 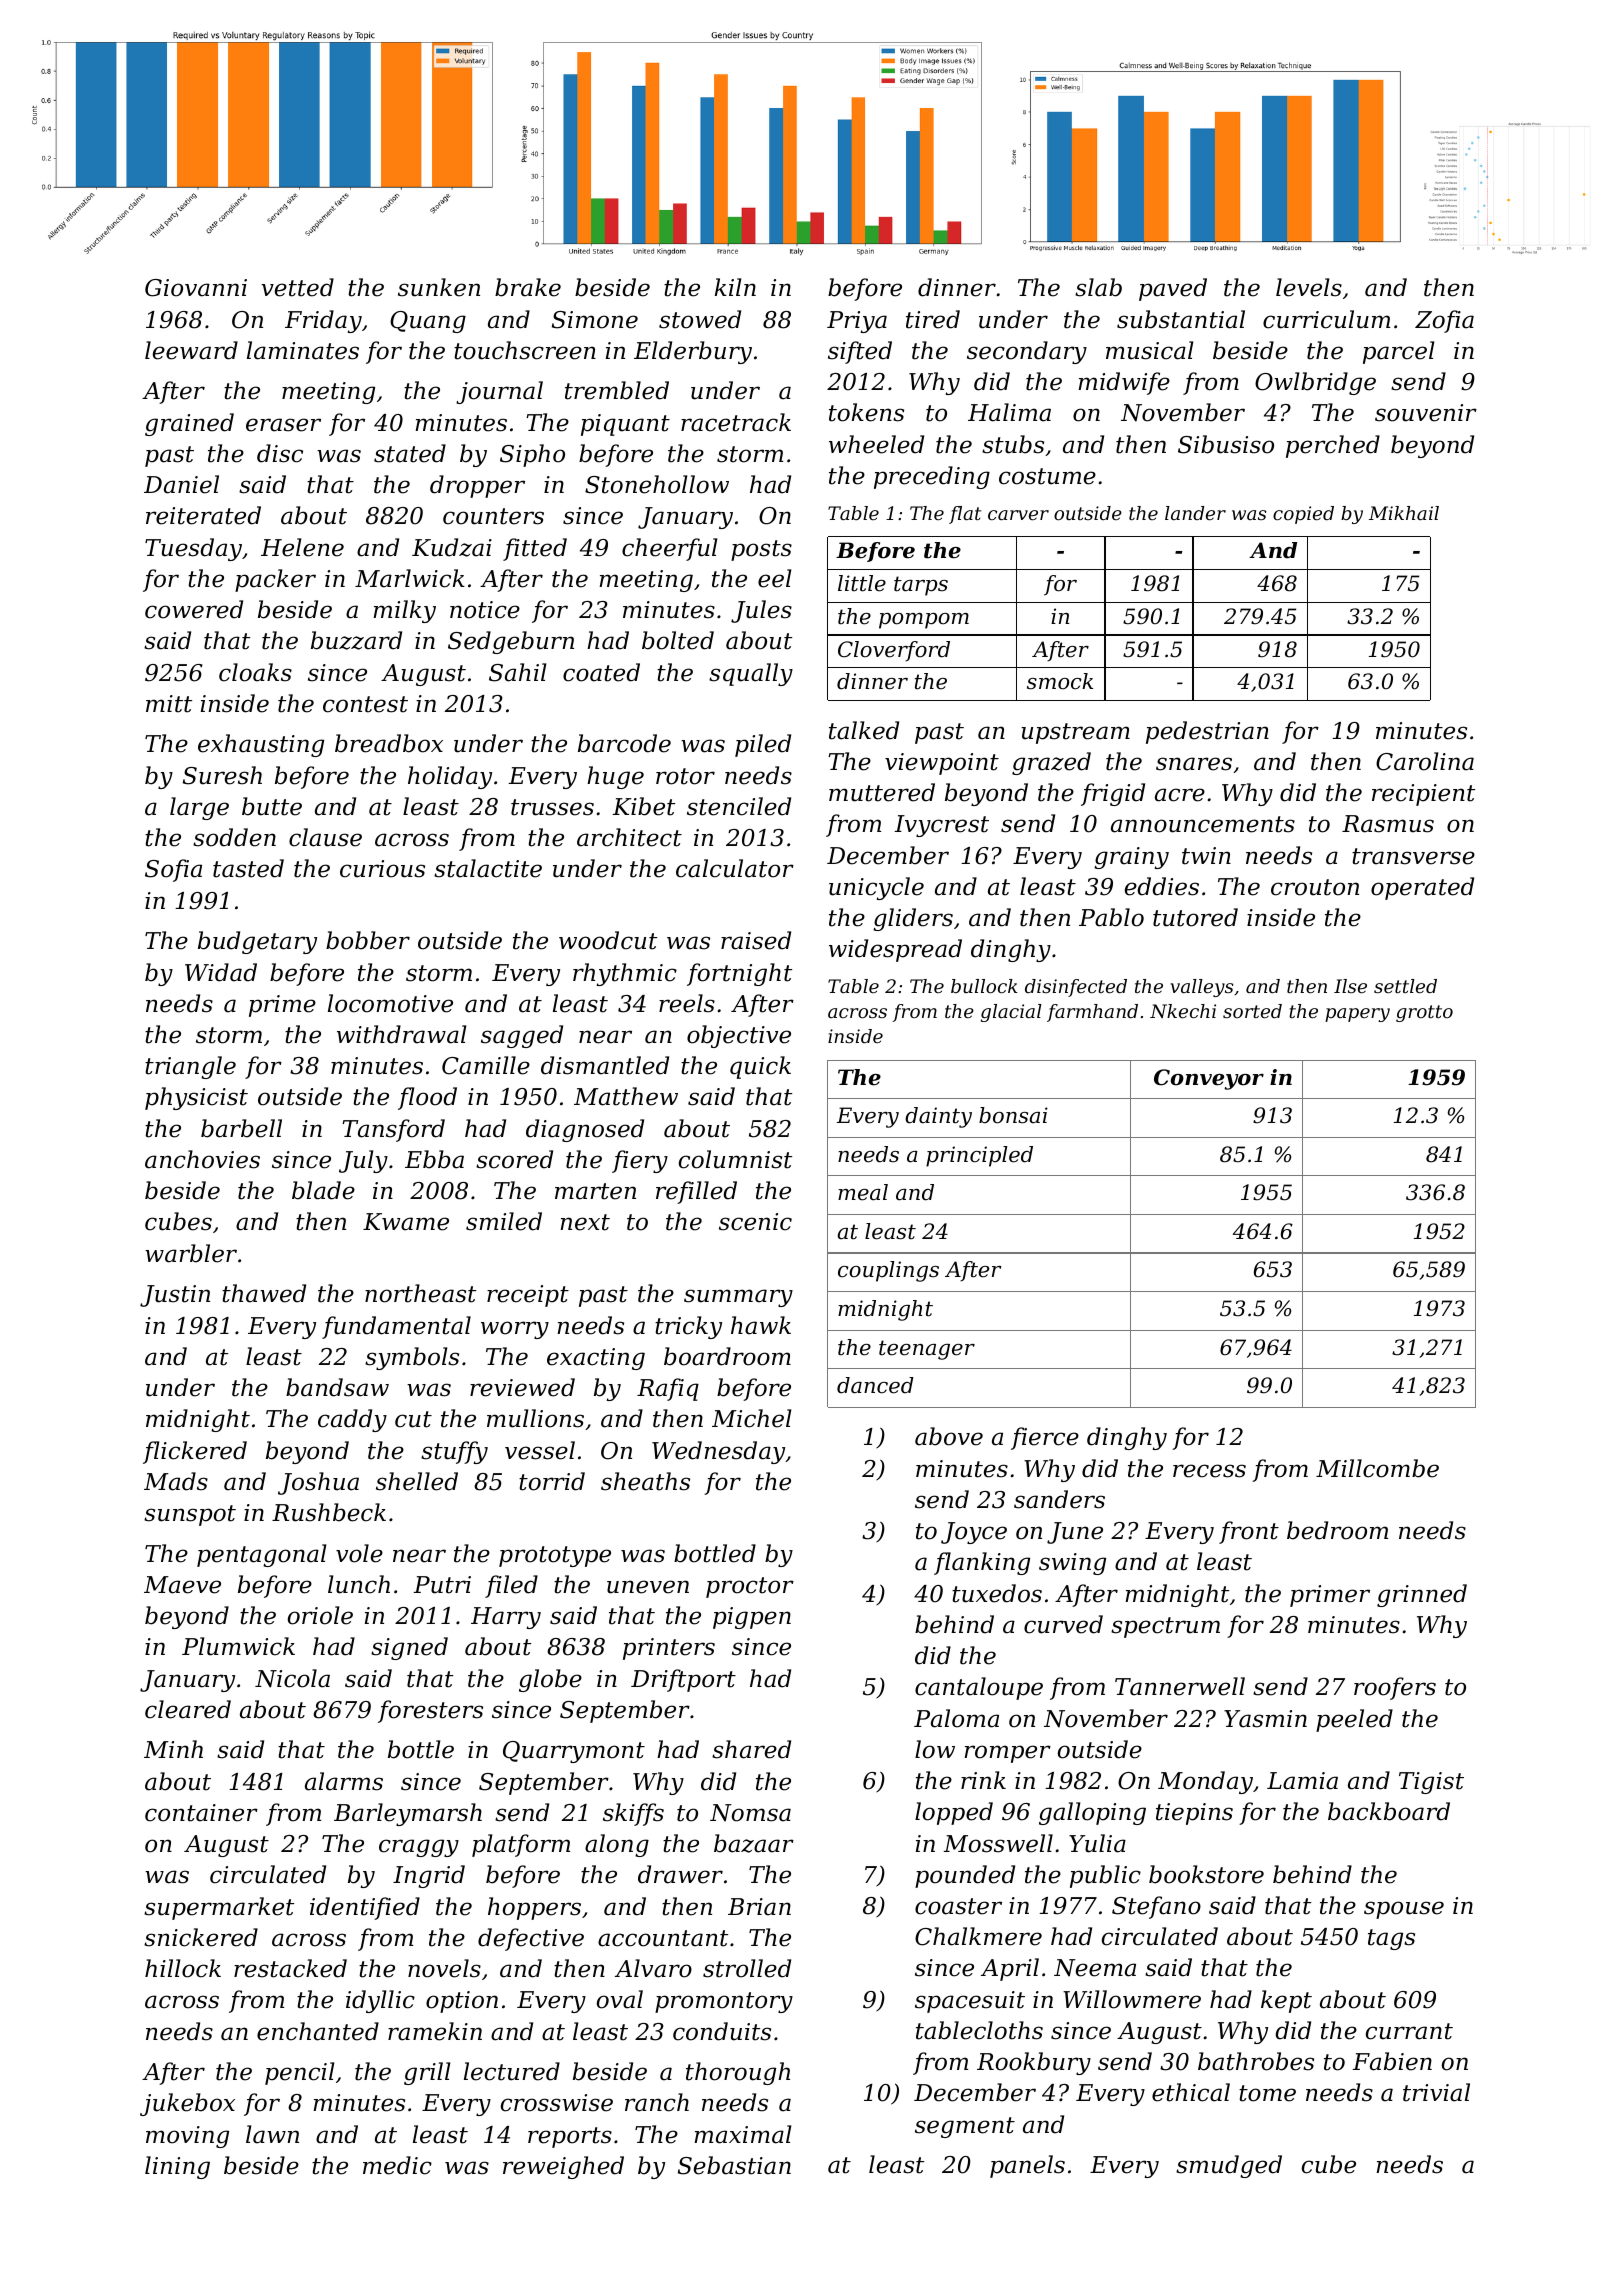 I want to click on sunken, so click(x=439, y=287).
